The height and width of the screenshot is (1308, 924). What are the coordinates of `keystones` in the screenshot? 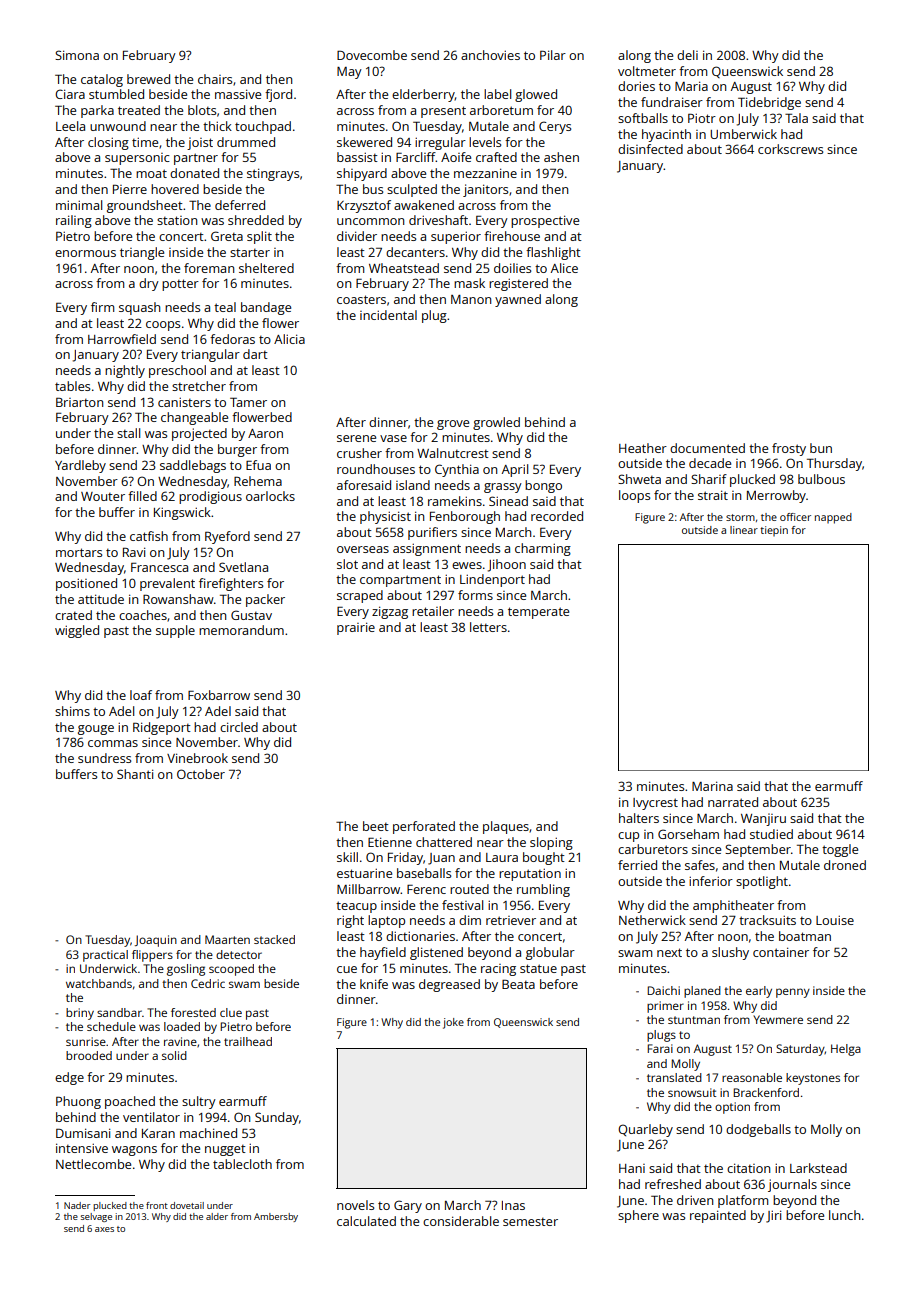 It's located at (813, 1079).
